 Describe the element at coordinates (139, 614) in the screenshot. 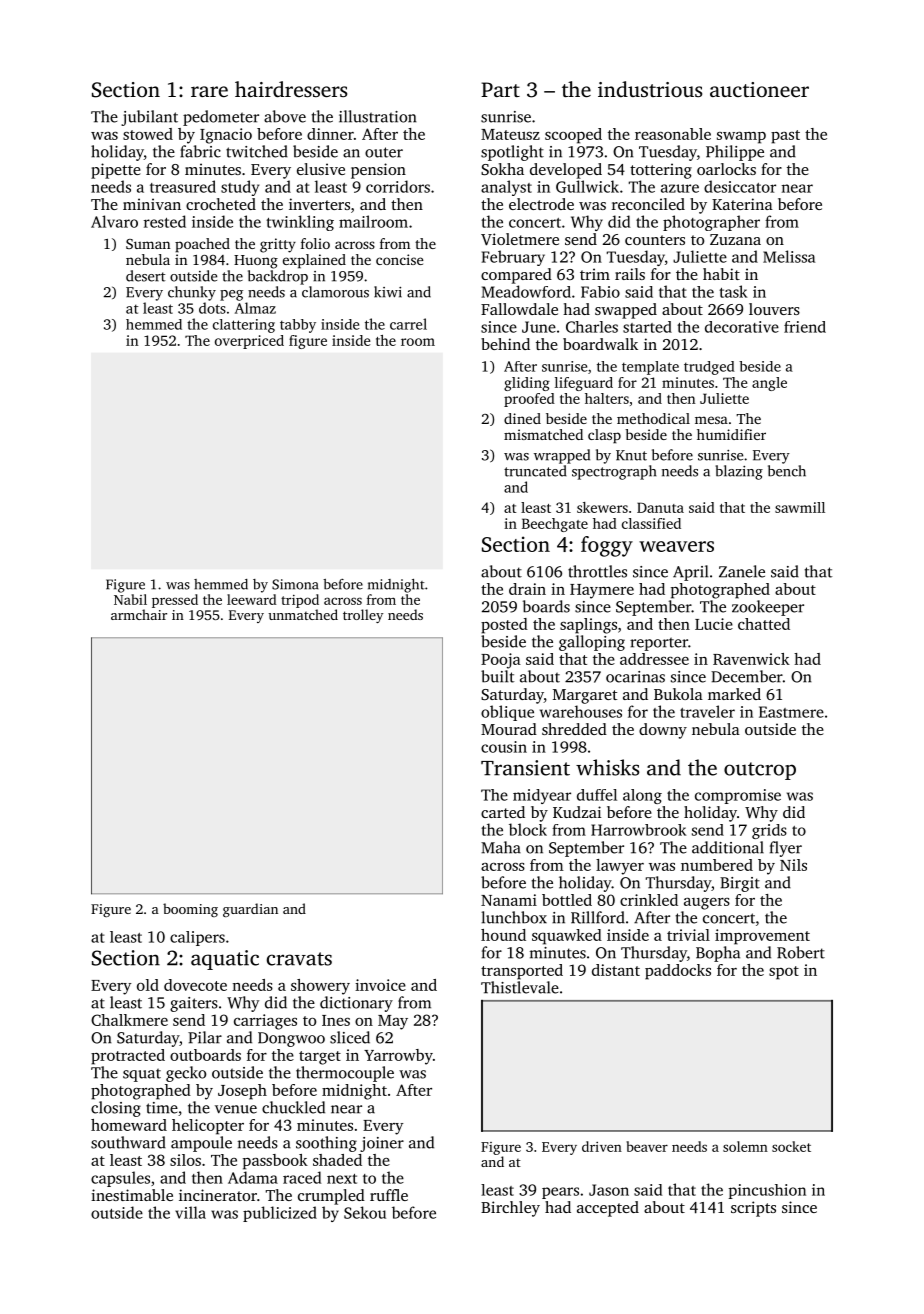

I see `armchair` at that location.
